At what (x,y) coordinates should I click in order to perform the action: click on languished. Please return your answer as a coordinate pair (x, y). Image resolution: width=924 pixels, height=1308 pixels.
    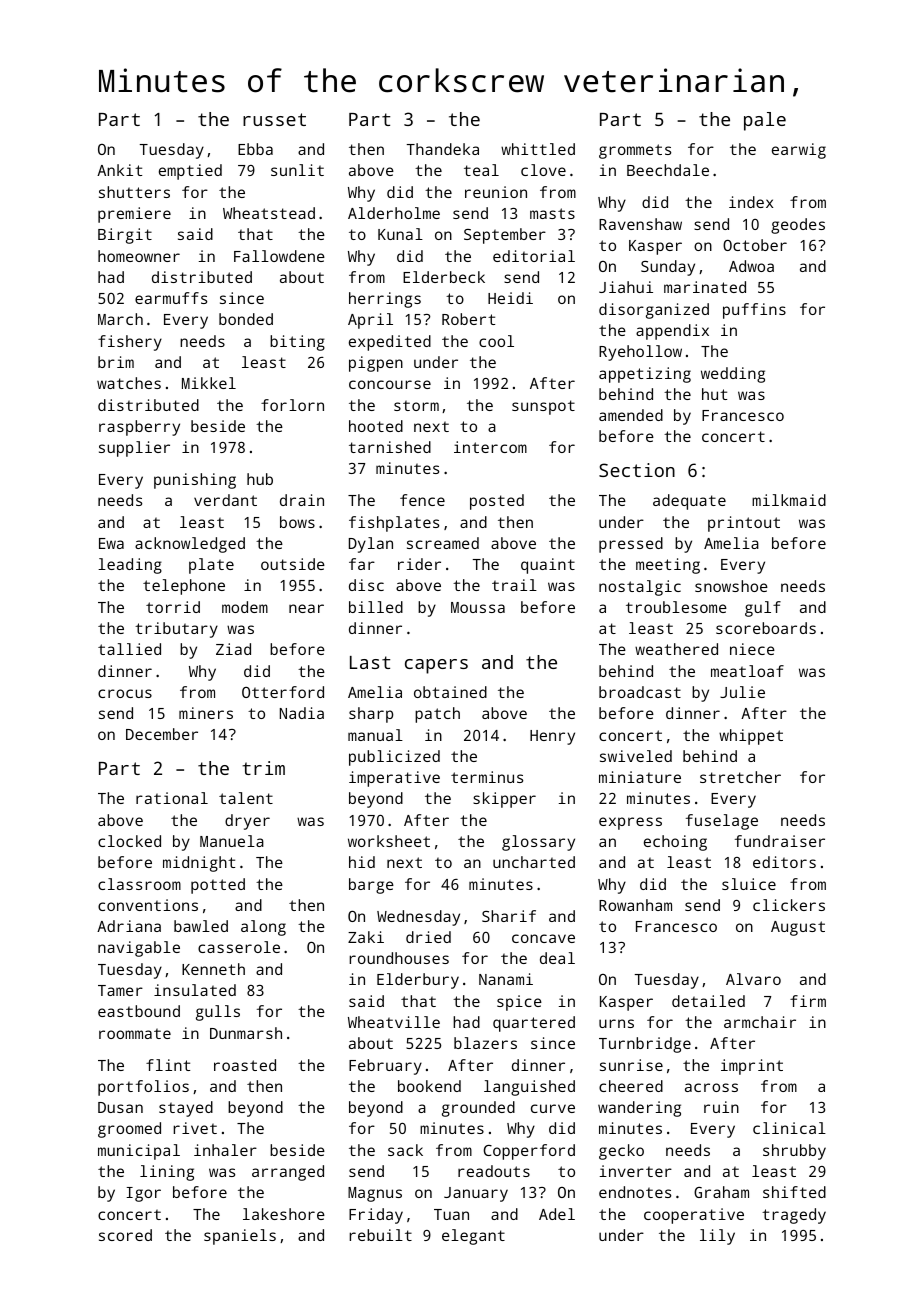
    Looking at the image, I should click on (529, 1088).
